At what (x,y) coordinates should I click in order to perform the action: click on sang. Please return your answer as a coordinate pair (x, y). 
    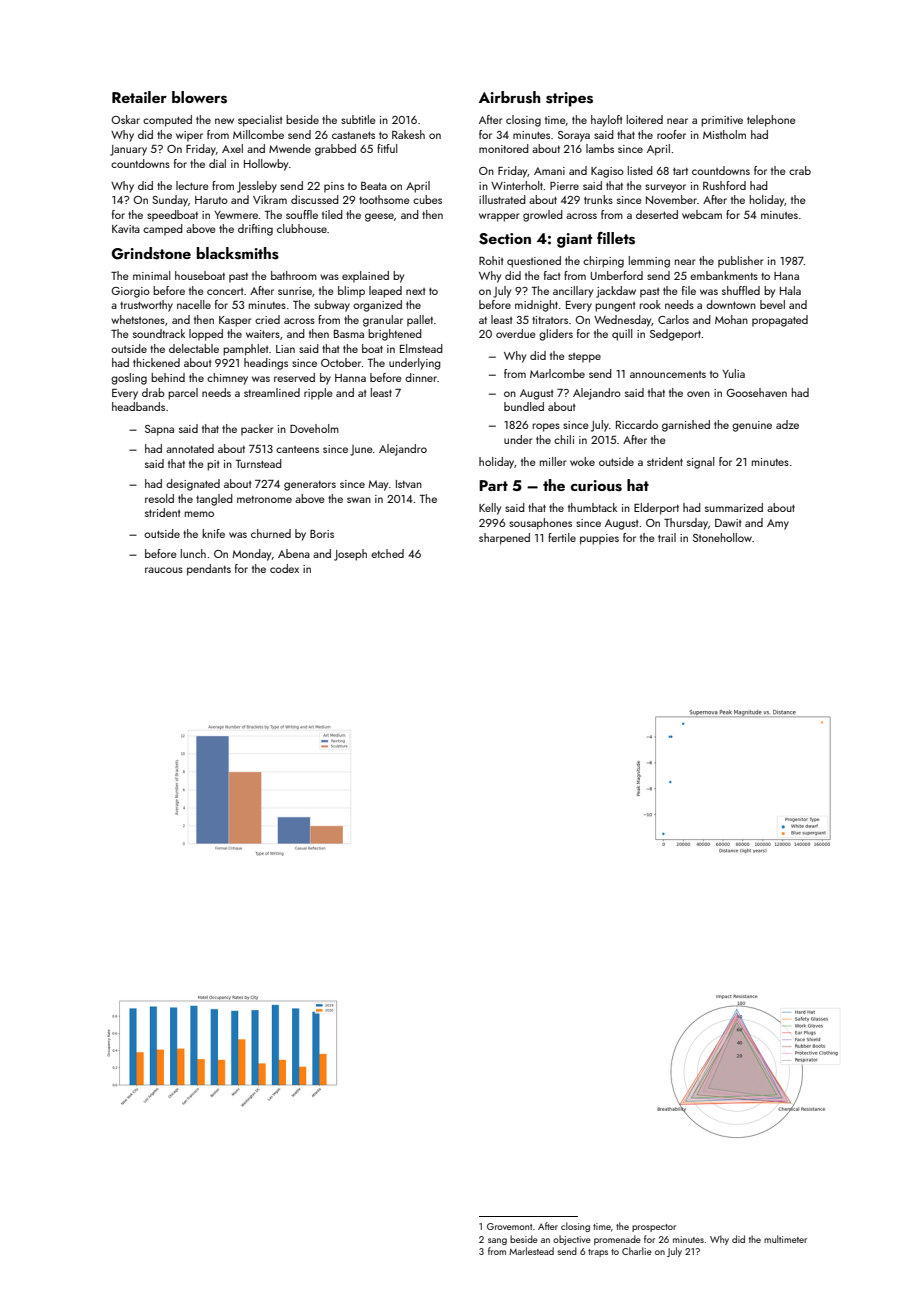
    Looking at the image, I should click on (497, 1241).
